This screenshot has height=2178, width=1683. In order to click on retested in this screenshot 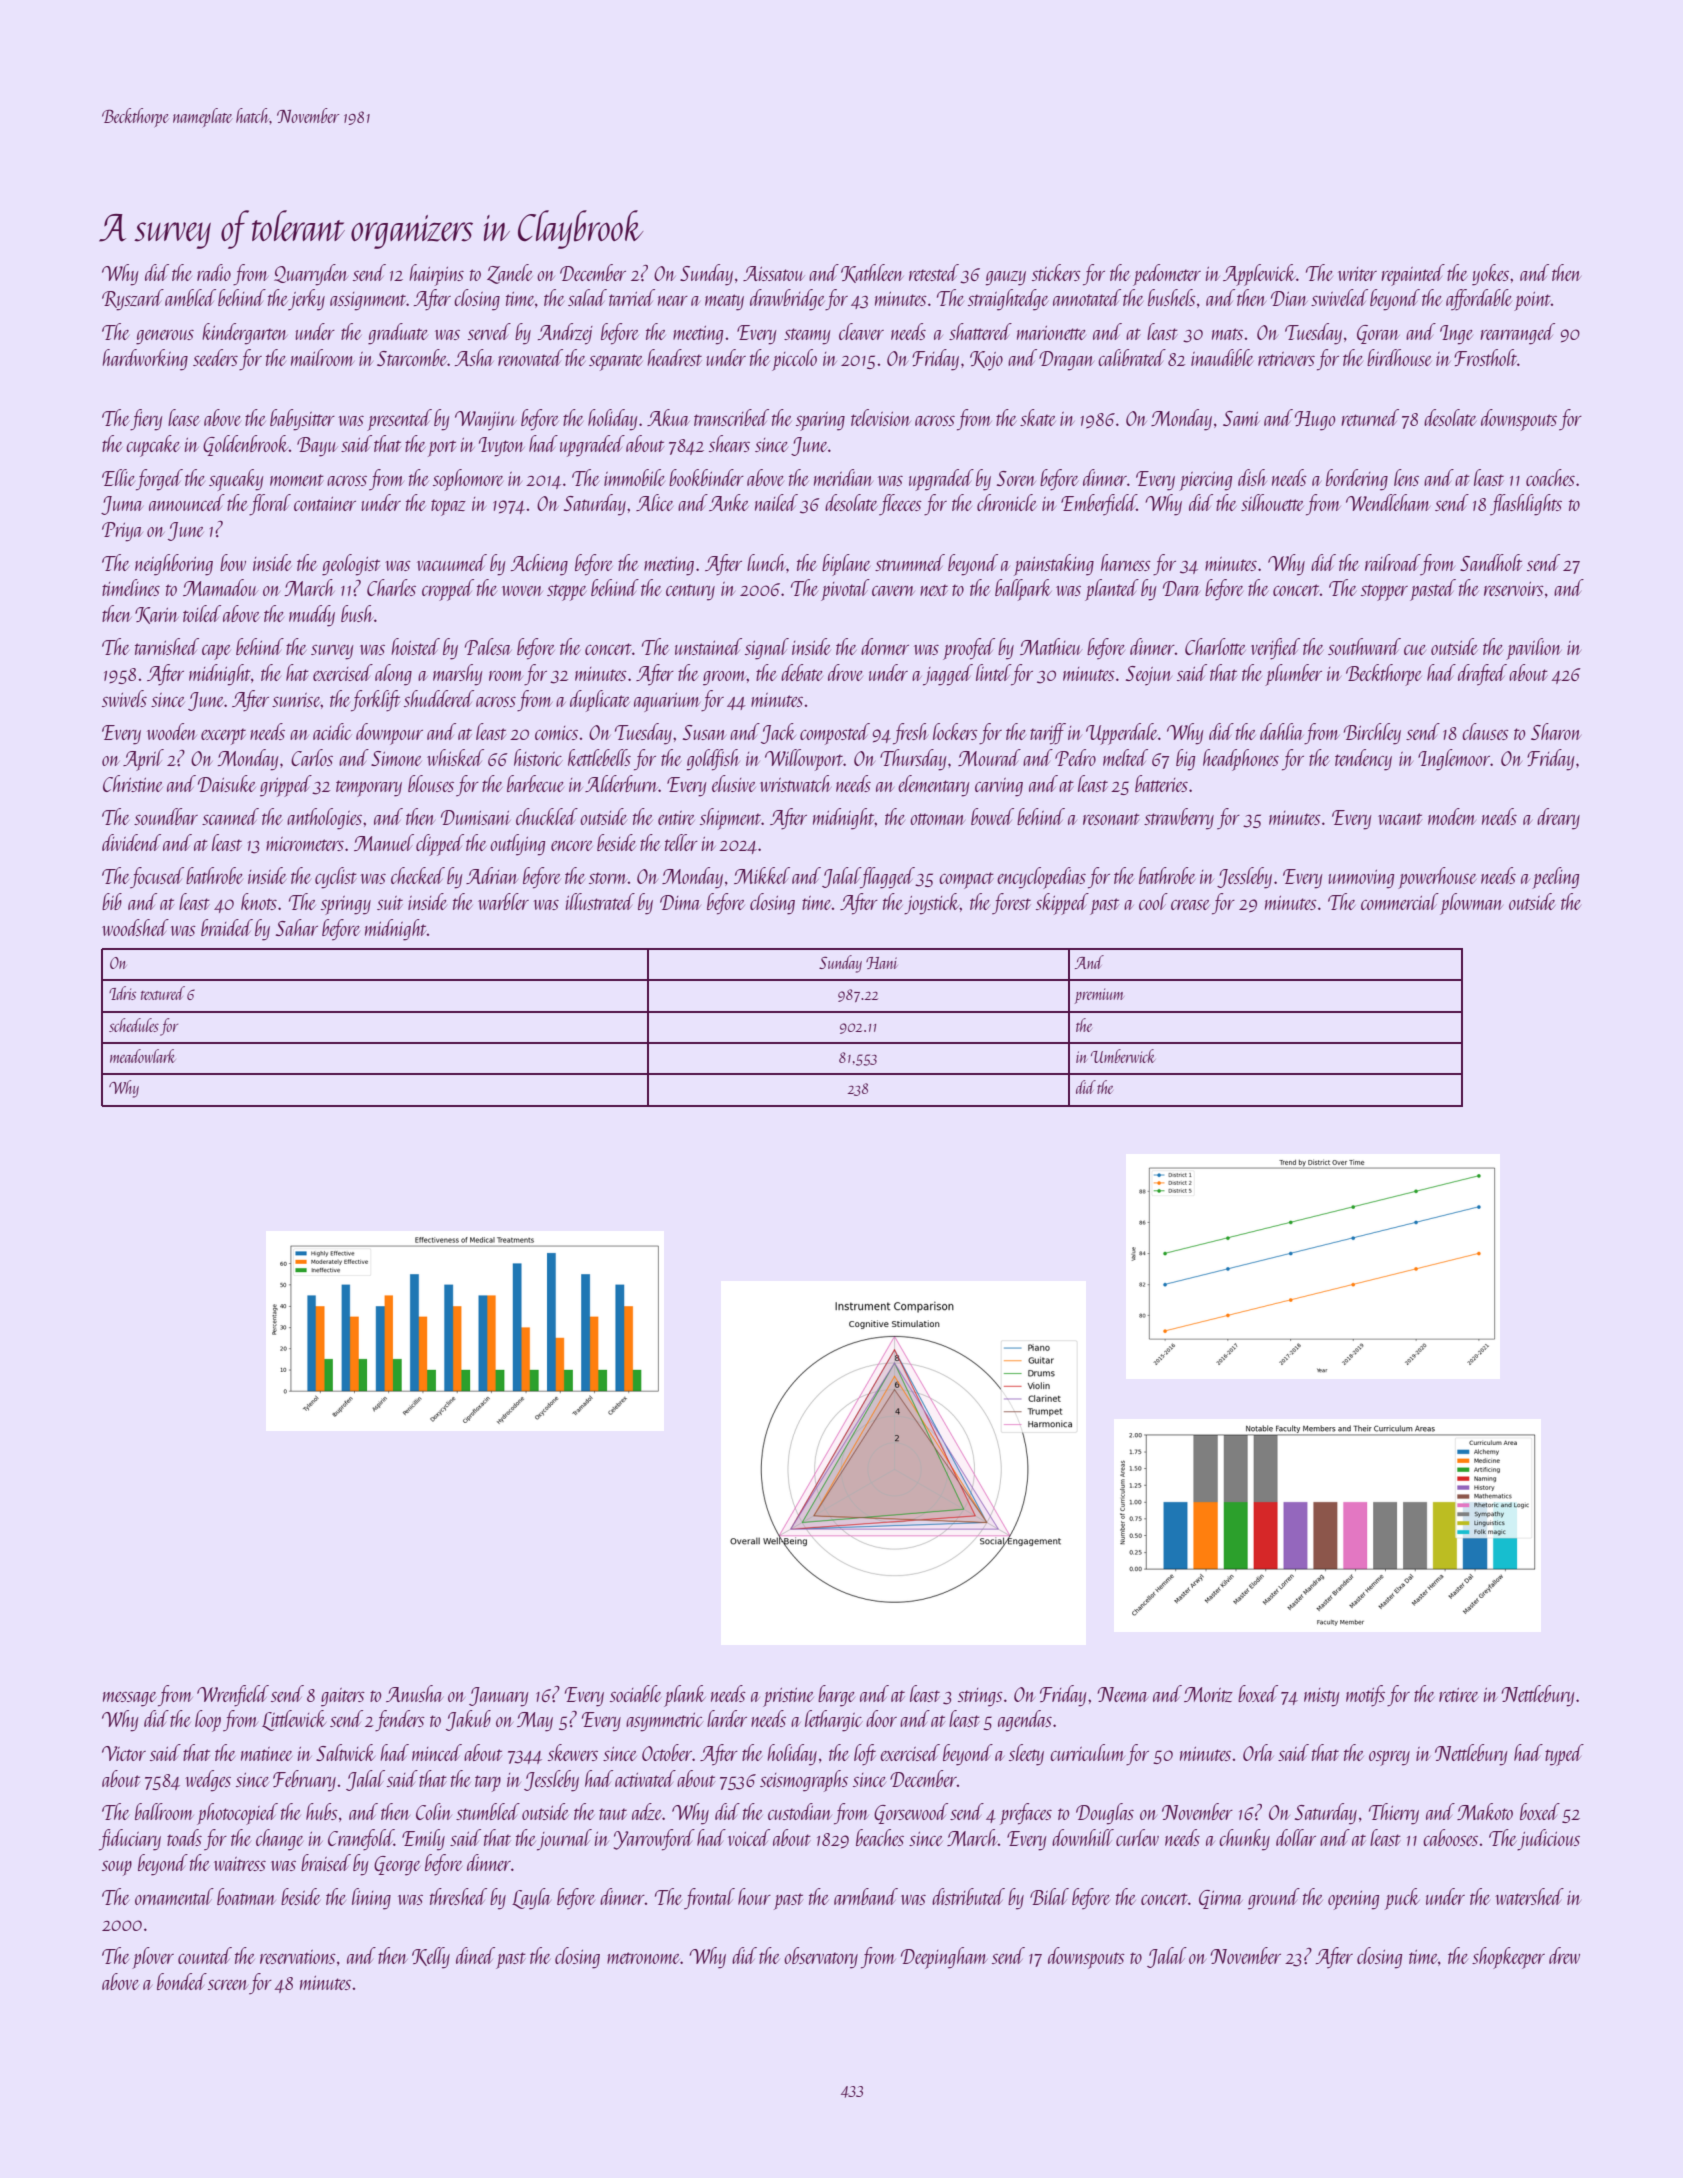, I will do `click(934, 272)`.
